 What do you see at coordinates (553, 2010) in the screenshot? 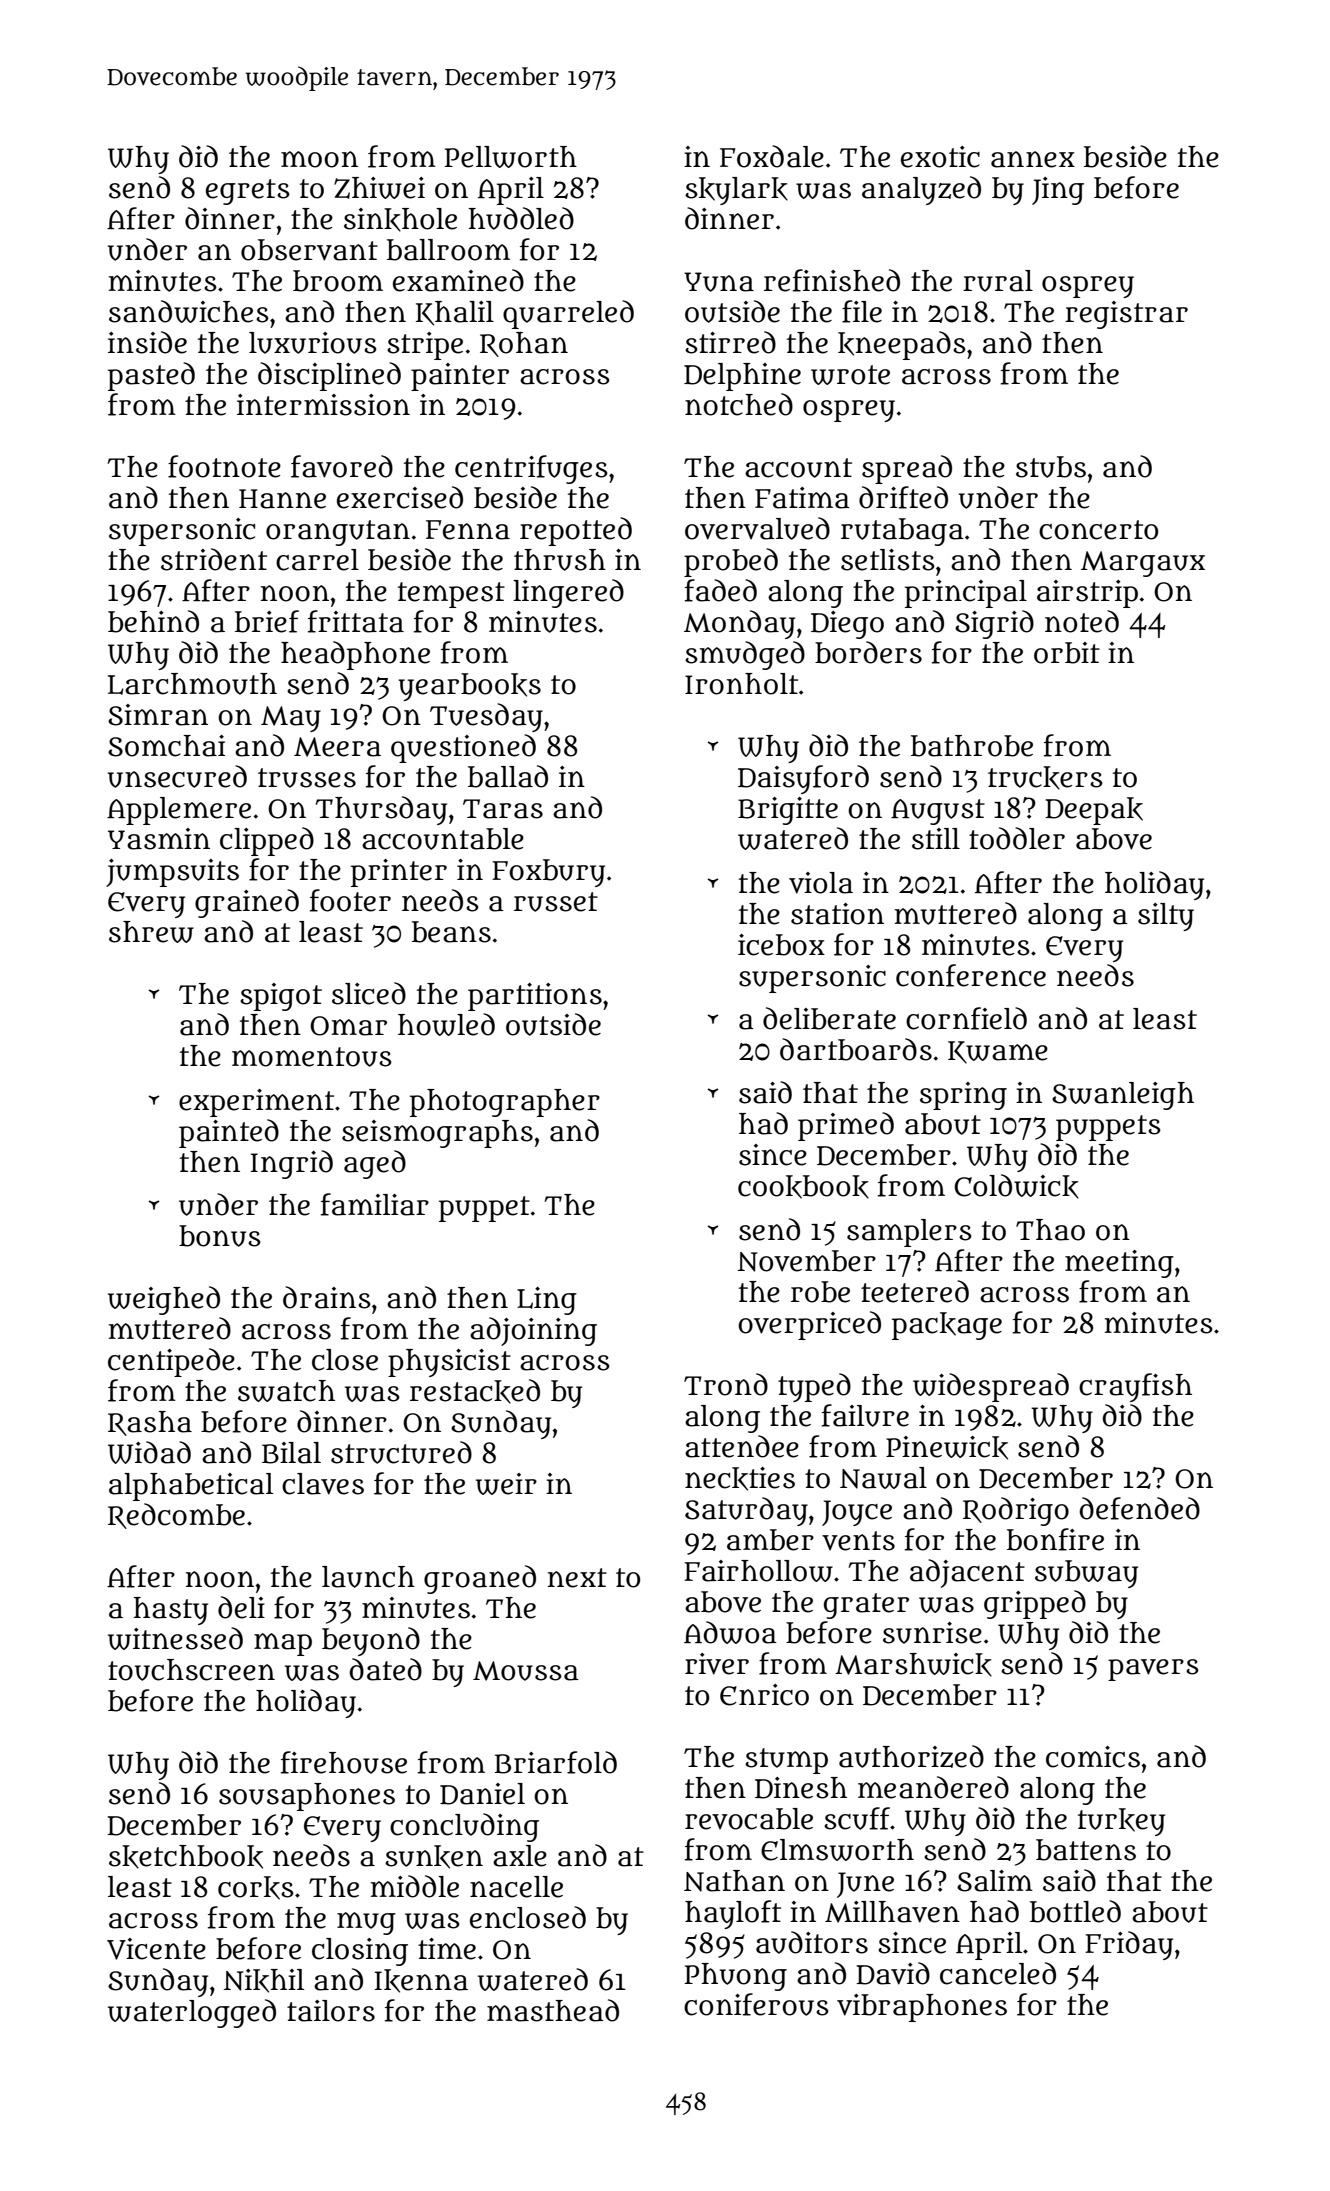
I see `masthead` at bounding box center [553, 2010].
